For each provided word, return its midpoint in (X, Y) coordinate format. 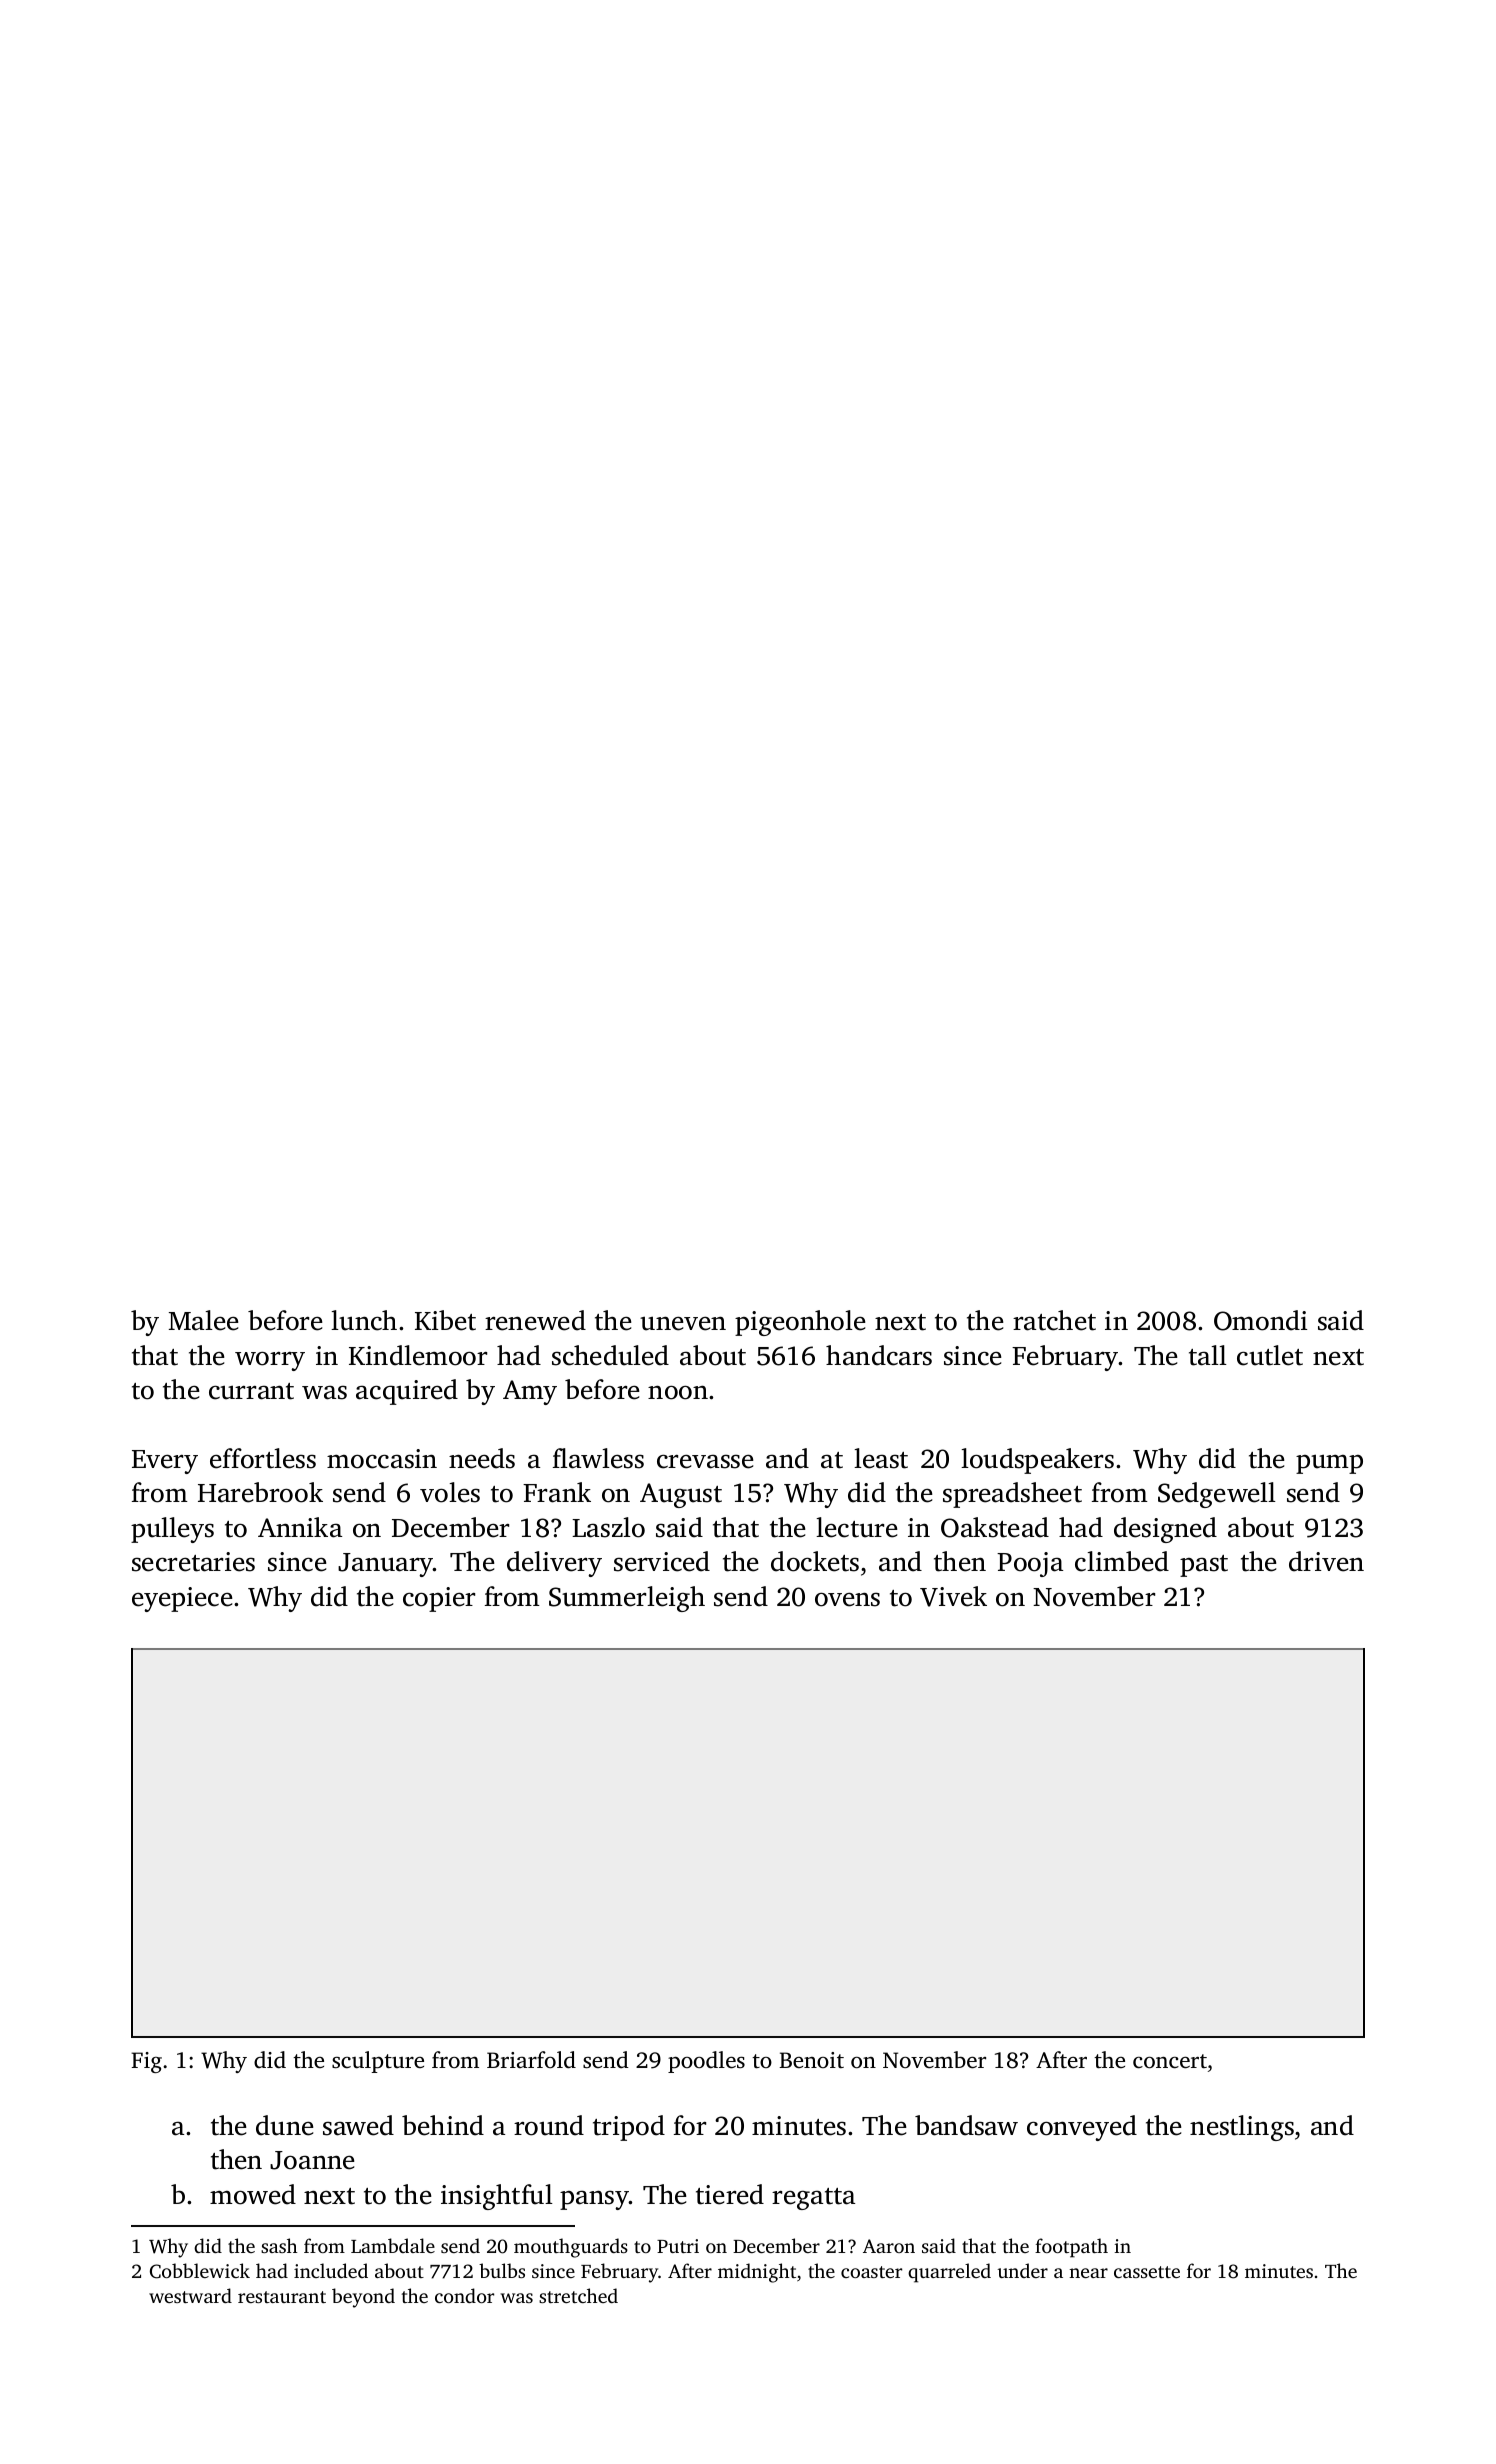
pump (1329, 1464)
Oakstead (995, 1527)
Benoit (811, 2060)
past (1204, 1566)
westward (190, 2295)
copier (439, 1599)
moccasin (382, 1459)
